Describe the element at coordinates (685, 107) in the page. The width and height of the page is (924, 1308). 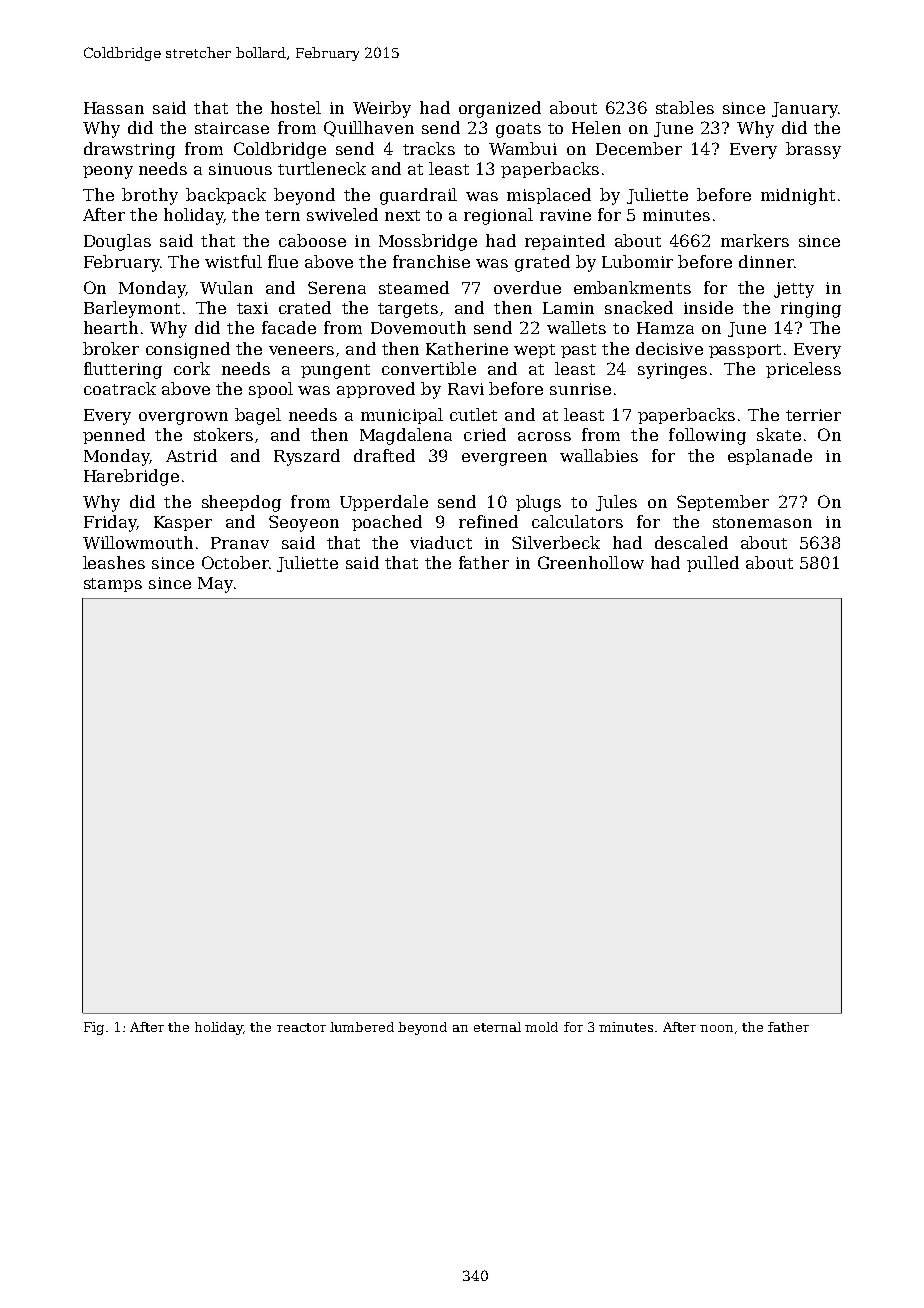
I see `stables` at that location.
